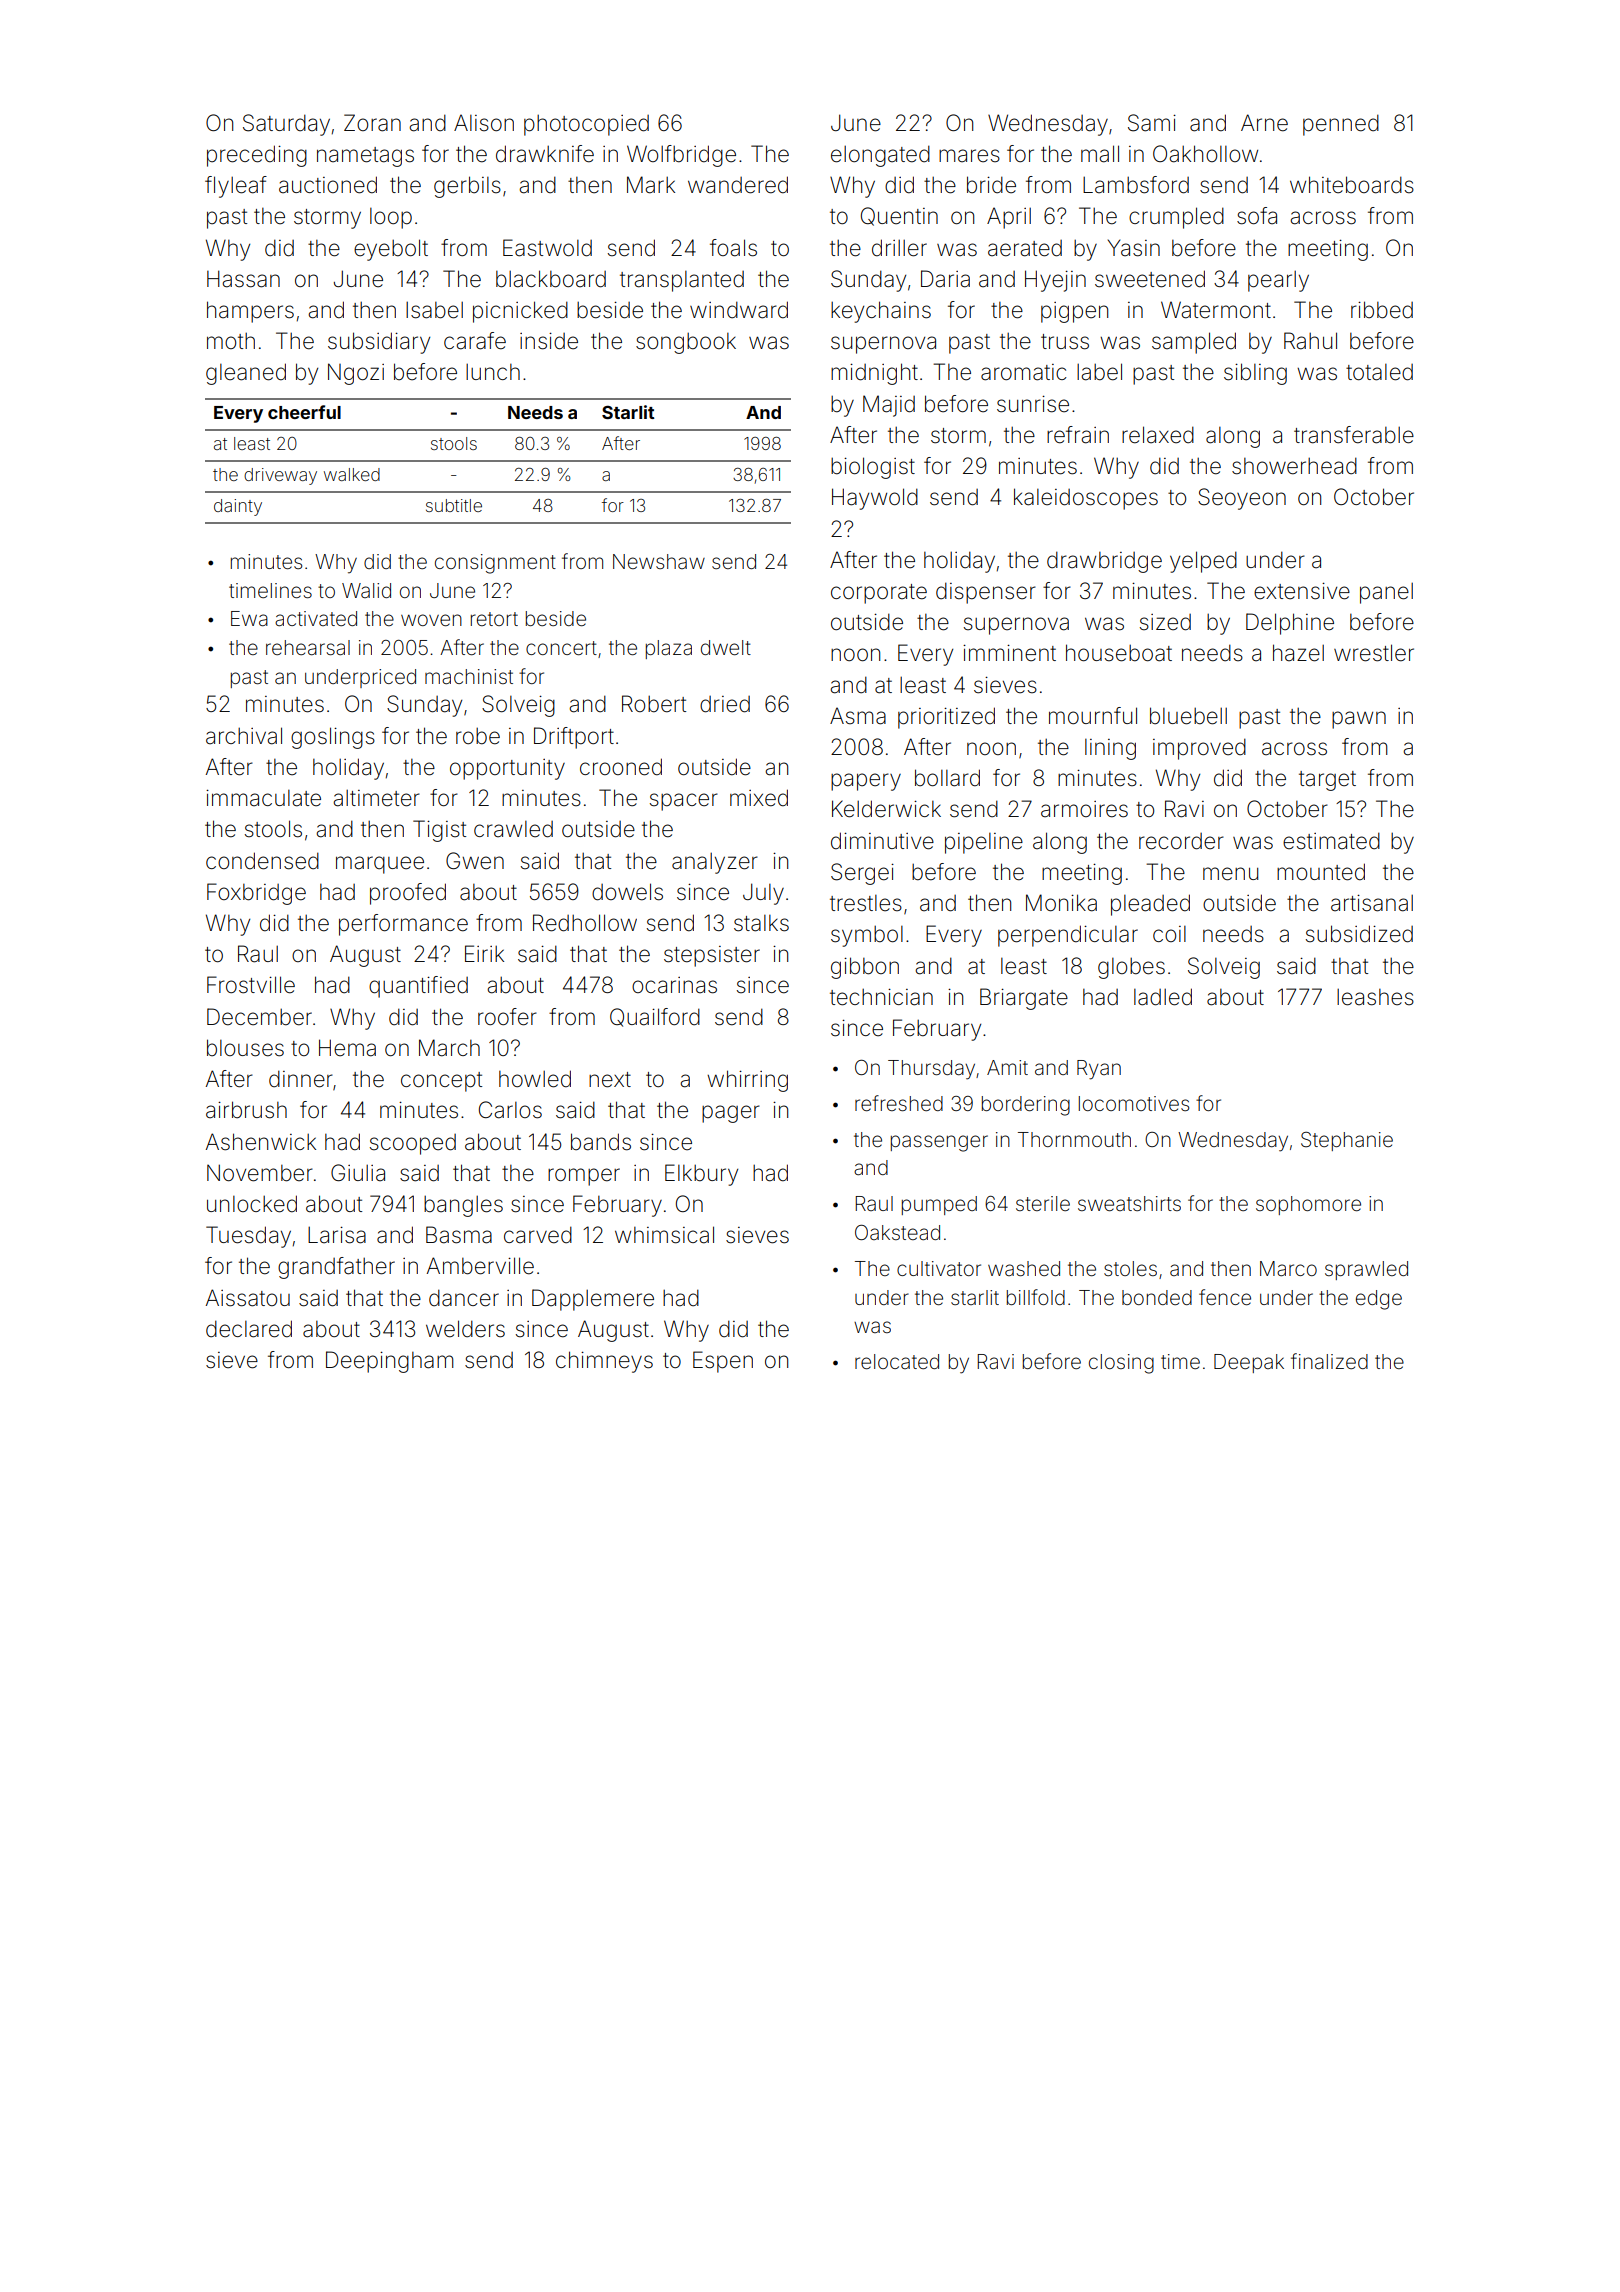  What do you see at coordinates (1288, 1268) in the screenshot?
I see `Marco` at bounding box center [1288, 1268].
